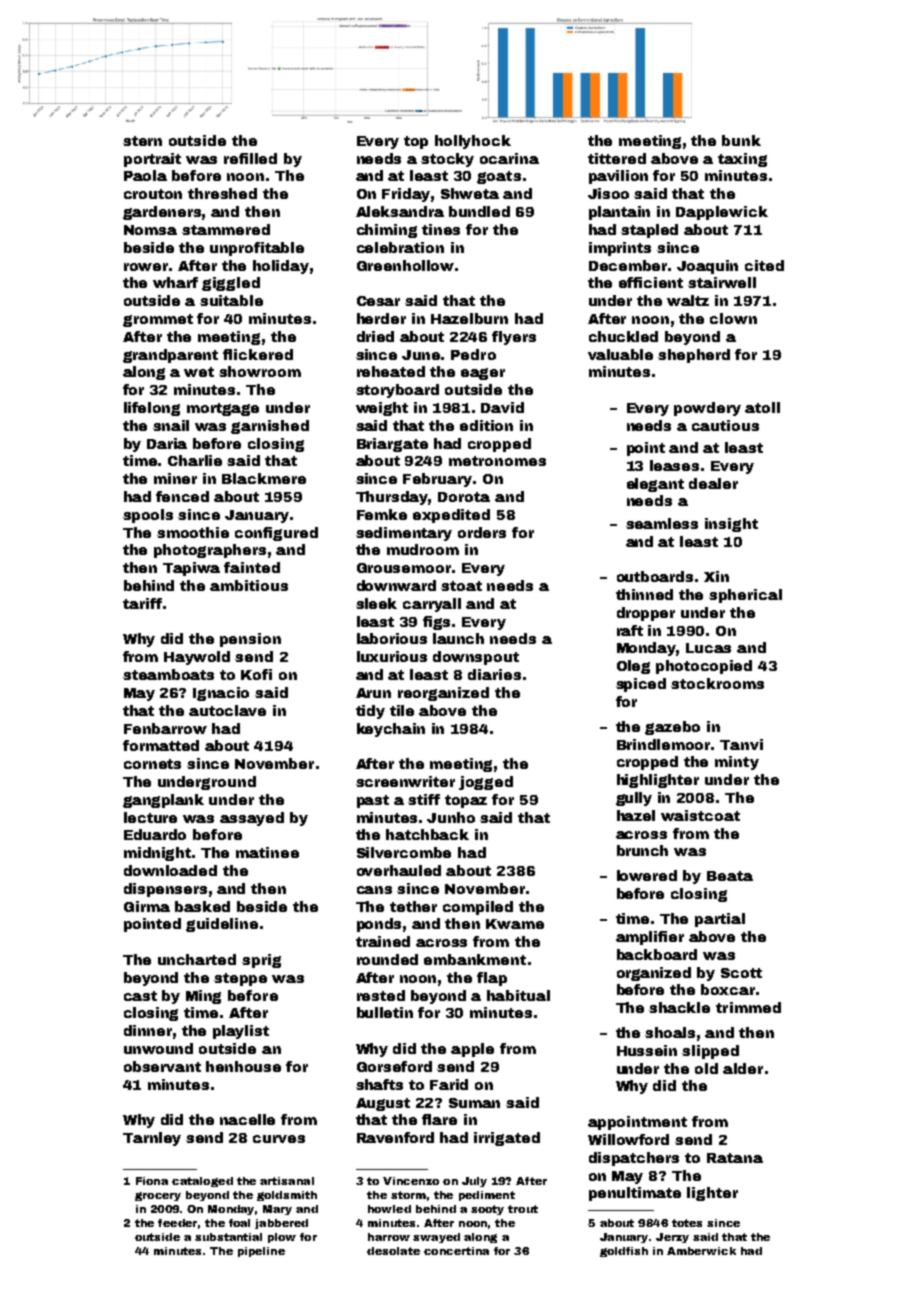 The height and width of the screenshot is (1316, 908). Describe the element at coordinates (142, 141) in the screenshot. I see `stern` at that location.
